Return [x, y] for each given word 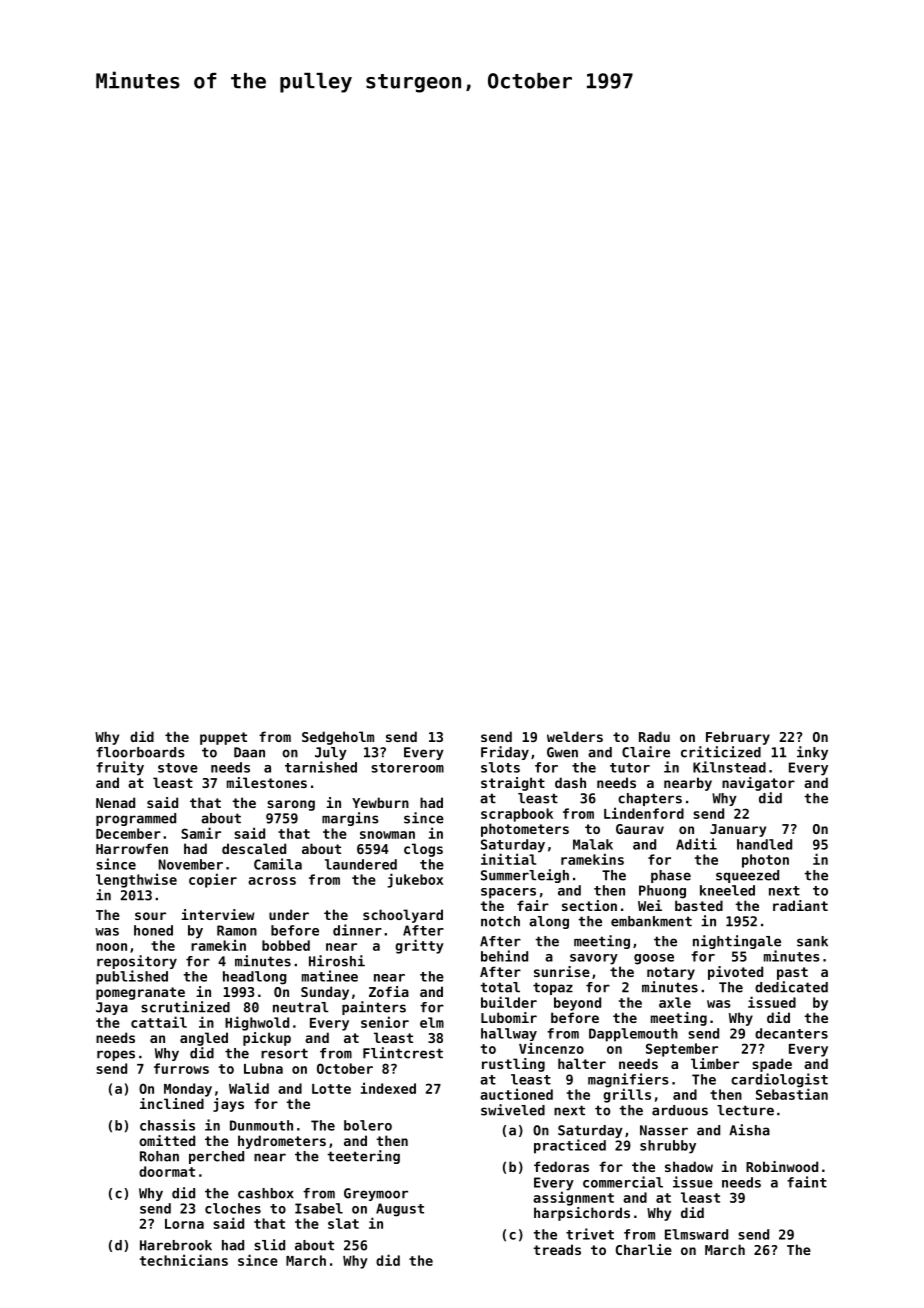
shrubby [668, 1147]
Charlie [644, 1249]
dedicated [791, 987]
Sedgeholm [338, 738]
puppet [223, 738]
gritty [419, 946]
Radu [654, 736]
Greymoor [376, 1194]
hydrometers [282, 1142]
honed [153, 930]
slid [269, 1245]
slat [343, 1223]
